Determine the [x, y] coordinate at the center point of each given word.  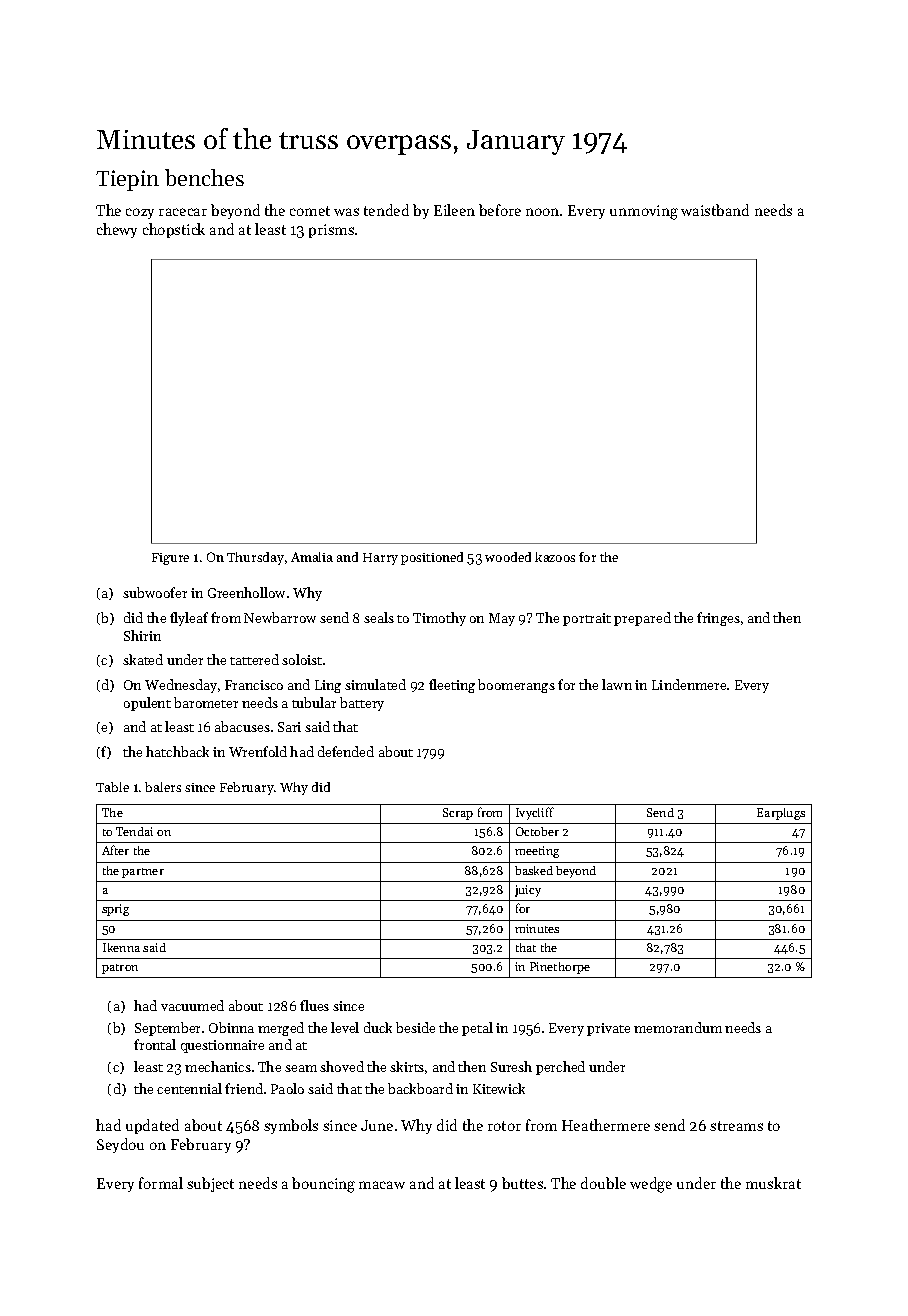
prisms [331, 231]
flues [314, 1005]
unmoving [644, 212]
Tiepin [127, 180]
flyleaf [189, 619]
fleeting [452, 686]
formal [161, 1183]
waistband [715, 210]
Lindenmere [689, 684]
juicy [528, 891]
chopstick [174, 230]
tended [386, 210]
